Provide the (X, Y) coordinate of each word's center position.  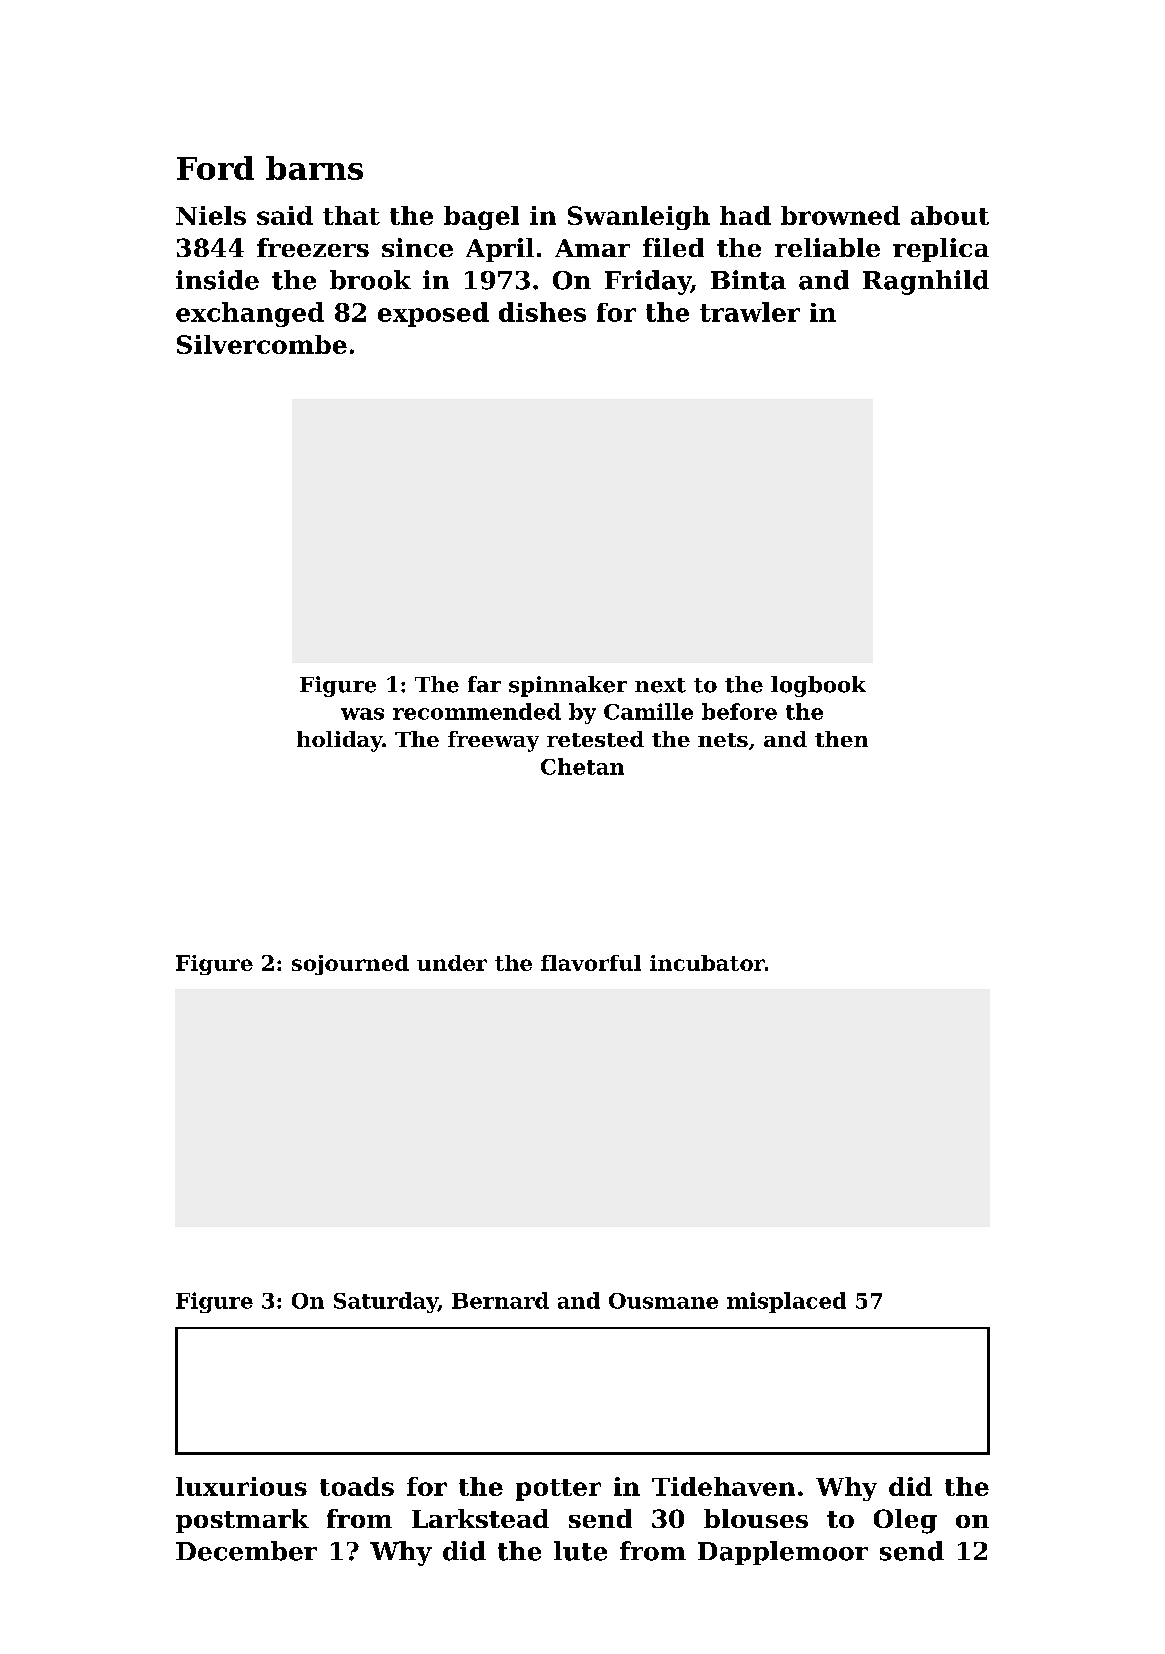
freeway (493, 741)
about (950, 215)
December (246, 1551)
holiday (340, 741)
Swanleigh (639, 218)
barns (314, 168)
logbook (818, 686)
